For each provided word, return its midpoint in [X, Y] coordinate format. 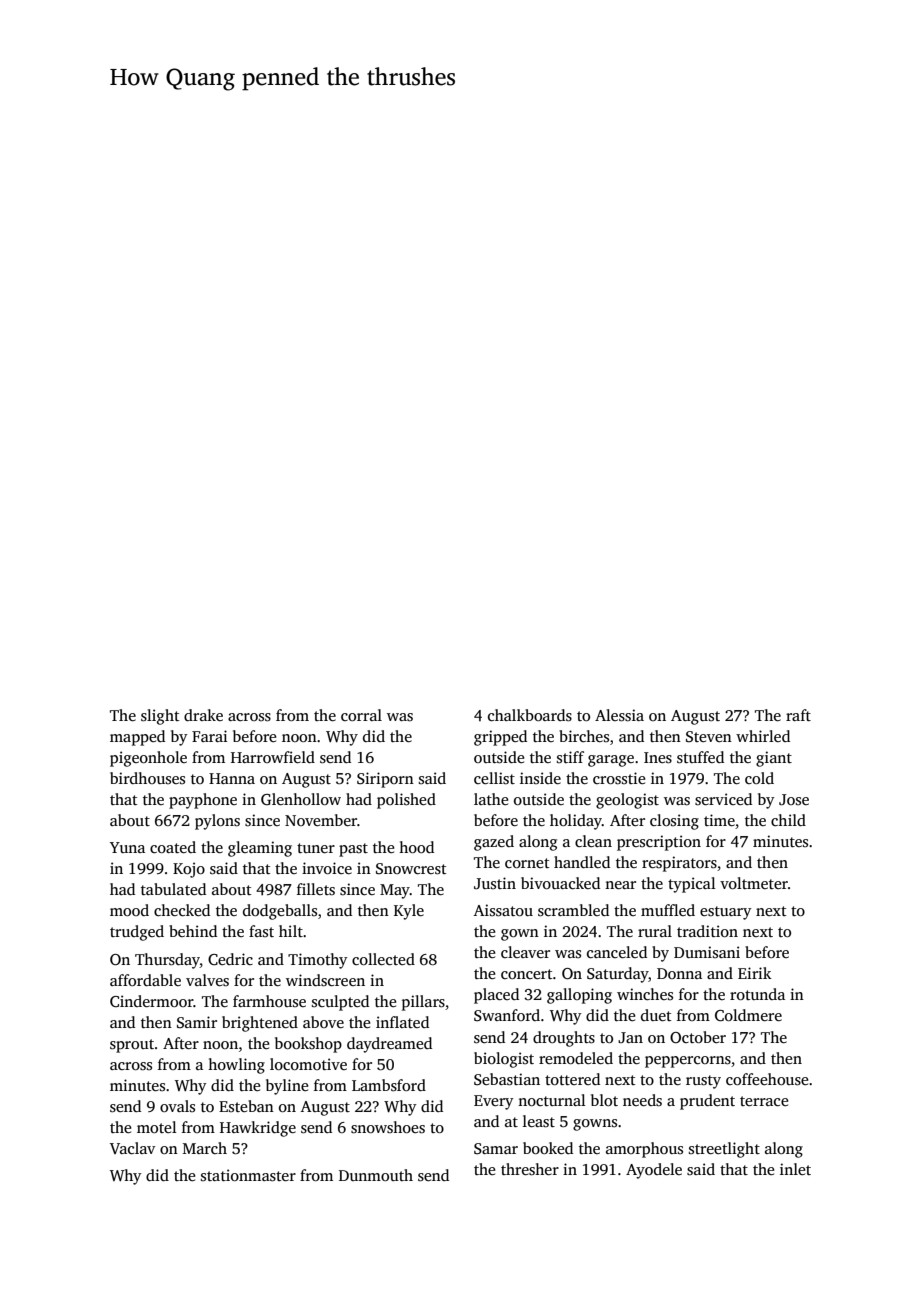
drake [203, 715]
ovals [177, 1106]
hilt [291, 931]
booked [548, 1148]
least [539, 1121]
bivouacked [560, 883]
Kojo [189, 870]
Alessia [619, 715]
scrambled [573, 910]
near [620, 885]
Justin [495, 883]
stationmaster [248, 1175]
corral [361, 715]
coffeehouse [767, 1079]
